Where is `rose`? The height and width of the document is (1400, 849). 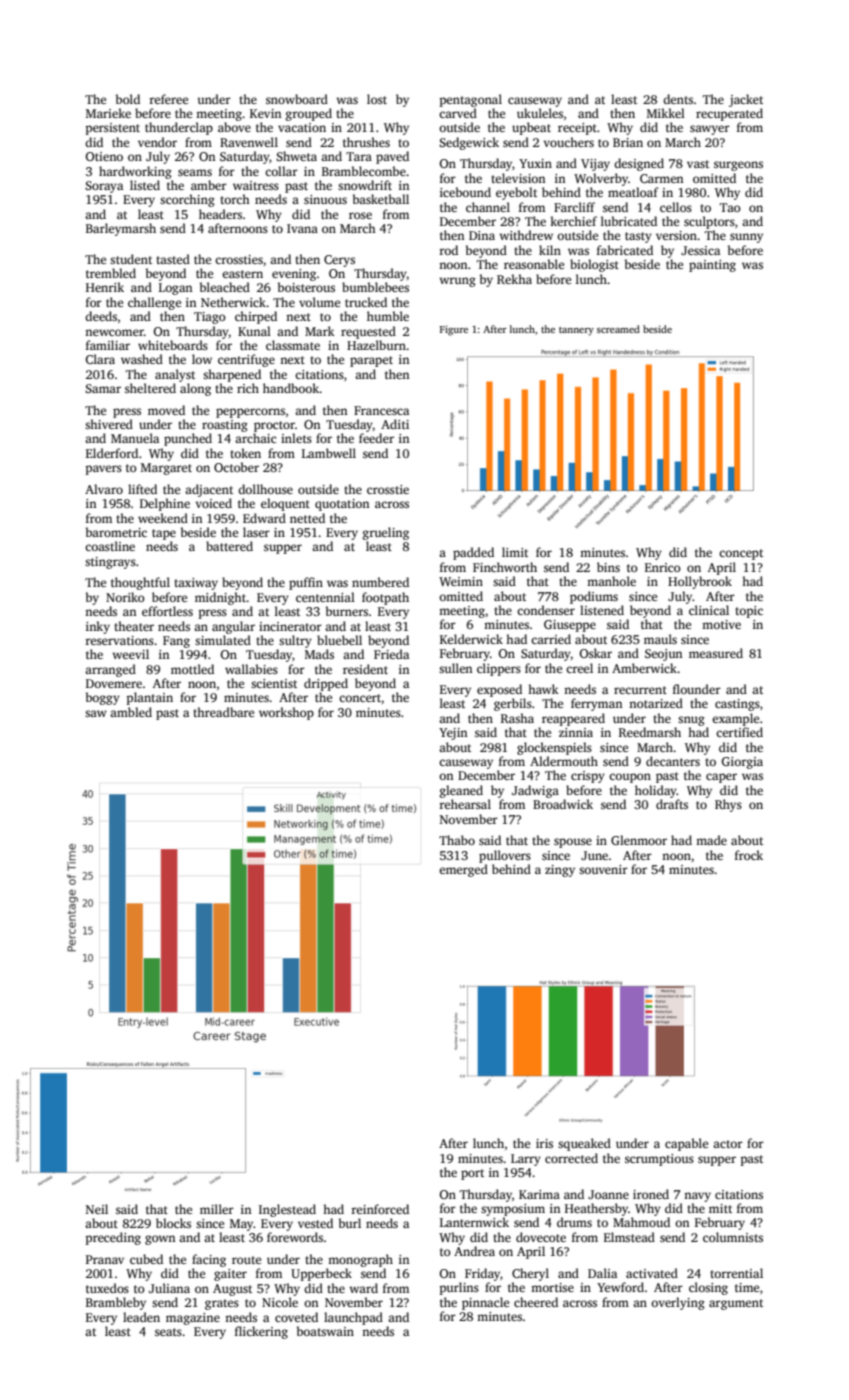 rose is located at coordinates (360, 215).
